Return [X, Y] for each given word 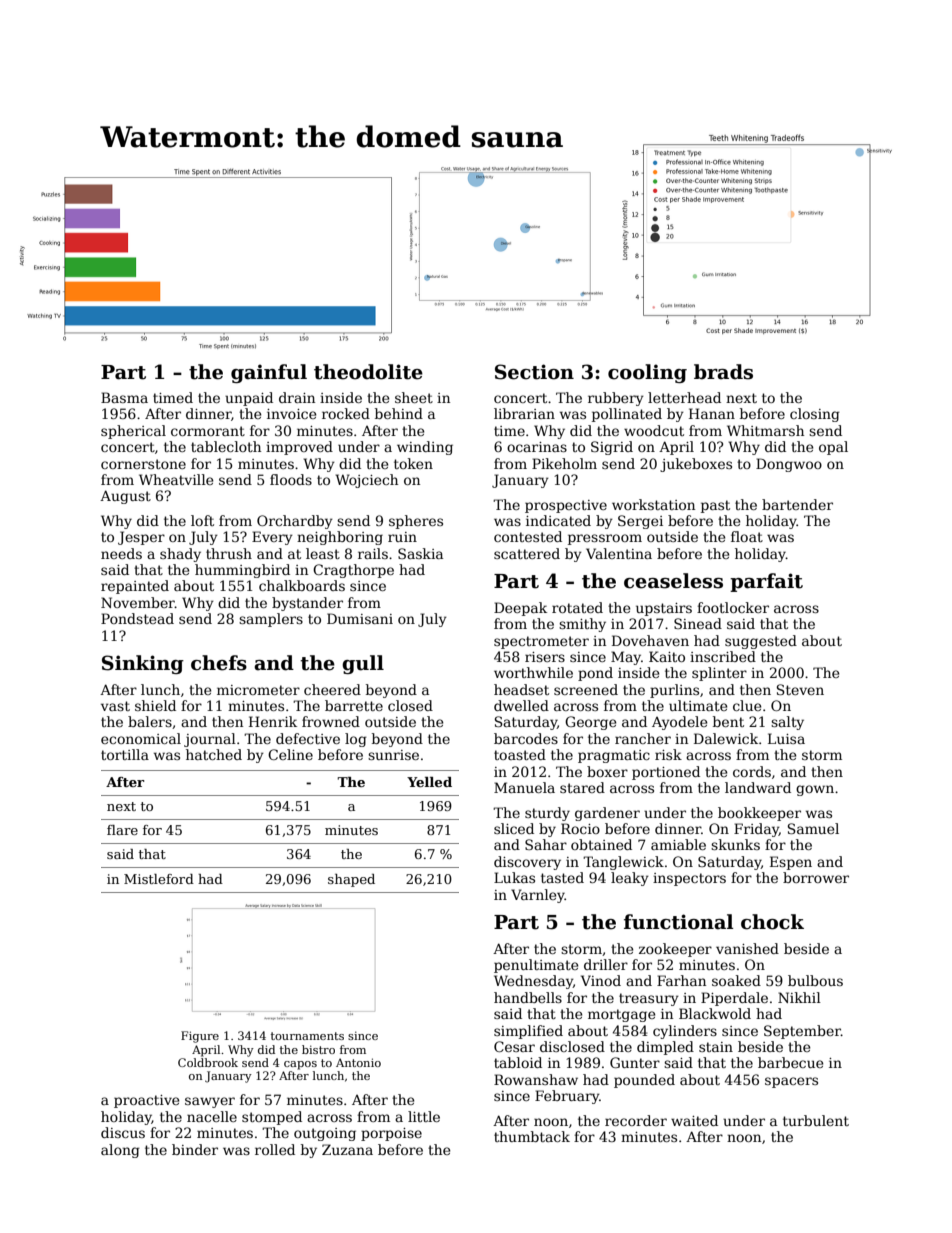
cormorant [208, 431]
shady [180, 555]
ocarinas [537, 447]
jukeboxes [696, 465]
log [356, 740]
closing [815, 415]
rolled [275, 1149]
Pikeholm [564, 463]
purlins [674, 691]
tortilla [125, 754]
